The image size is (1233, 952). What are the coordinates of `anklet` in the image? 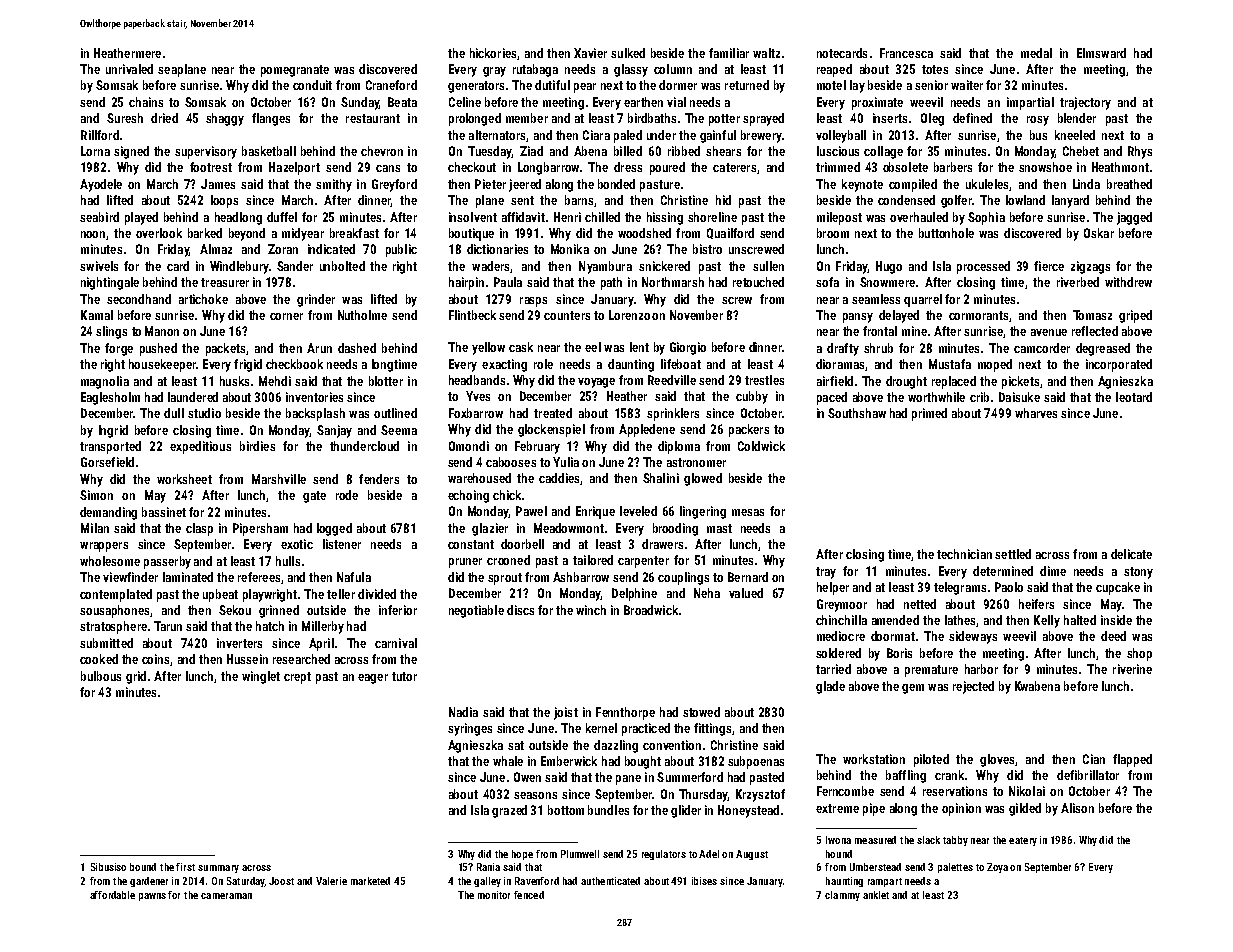 It's located at (876, 895).
